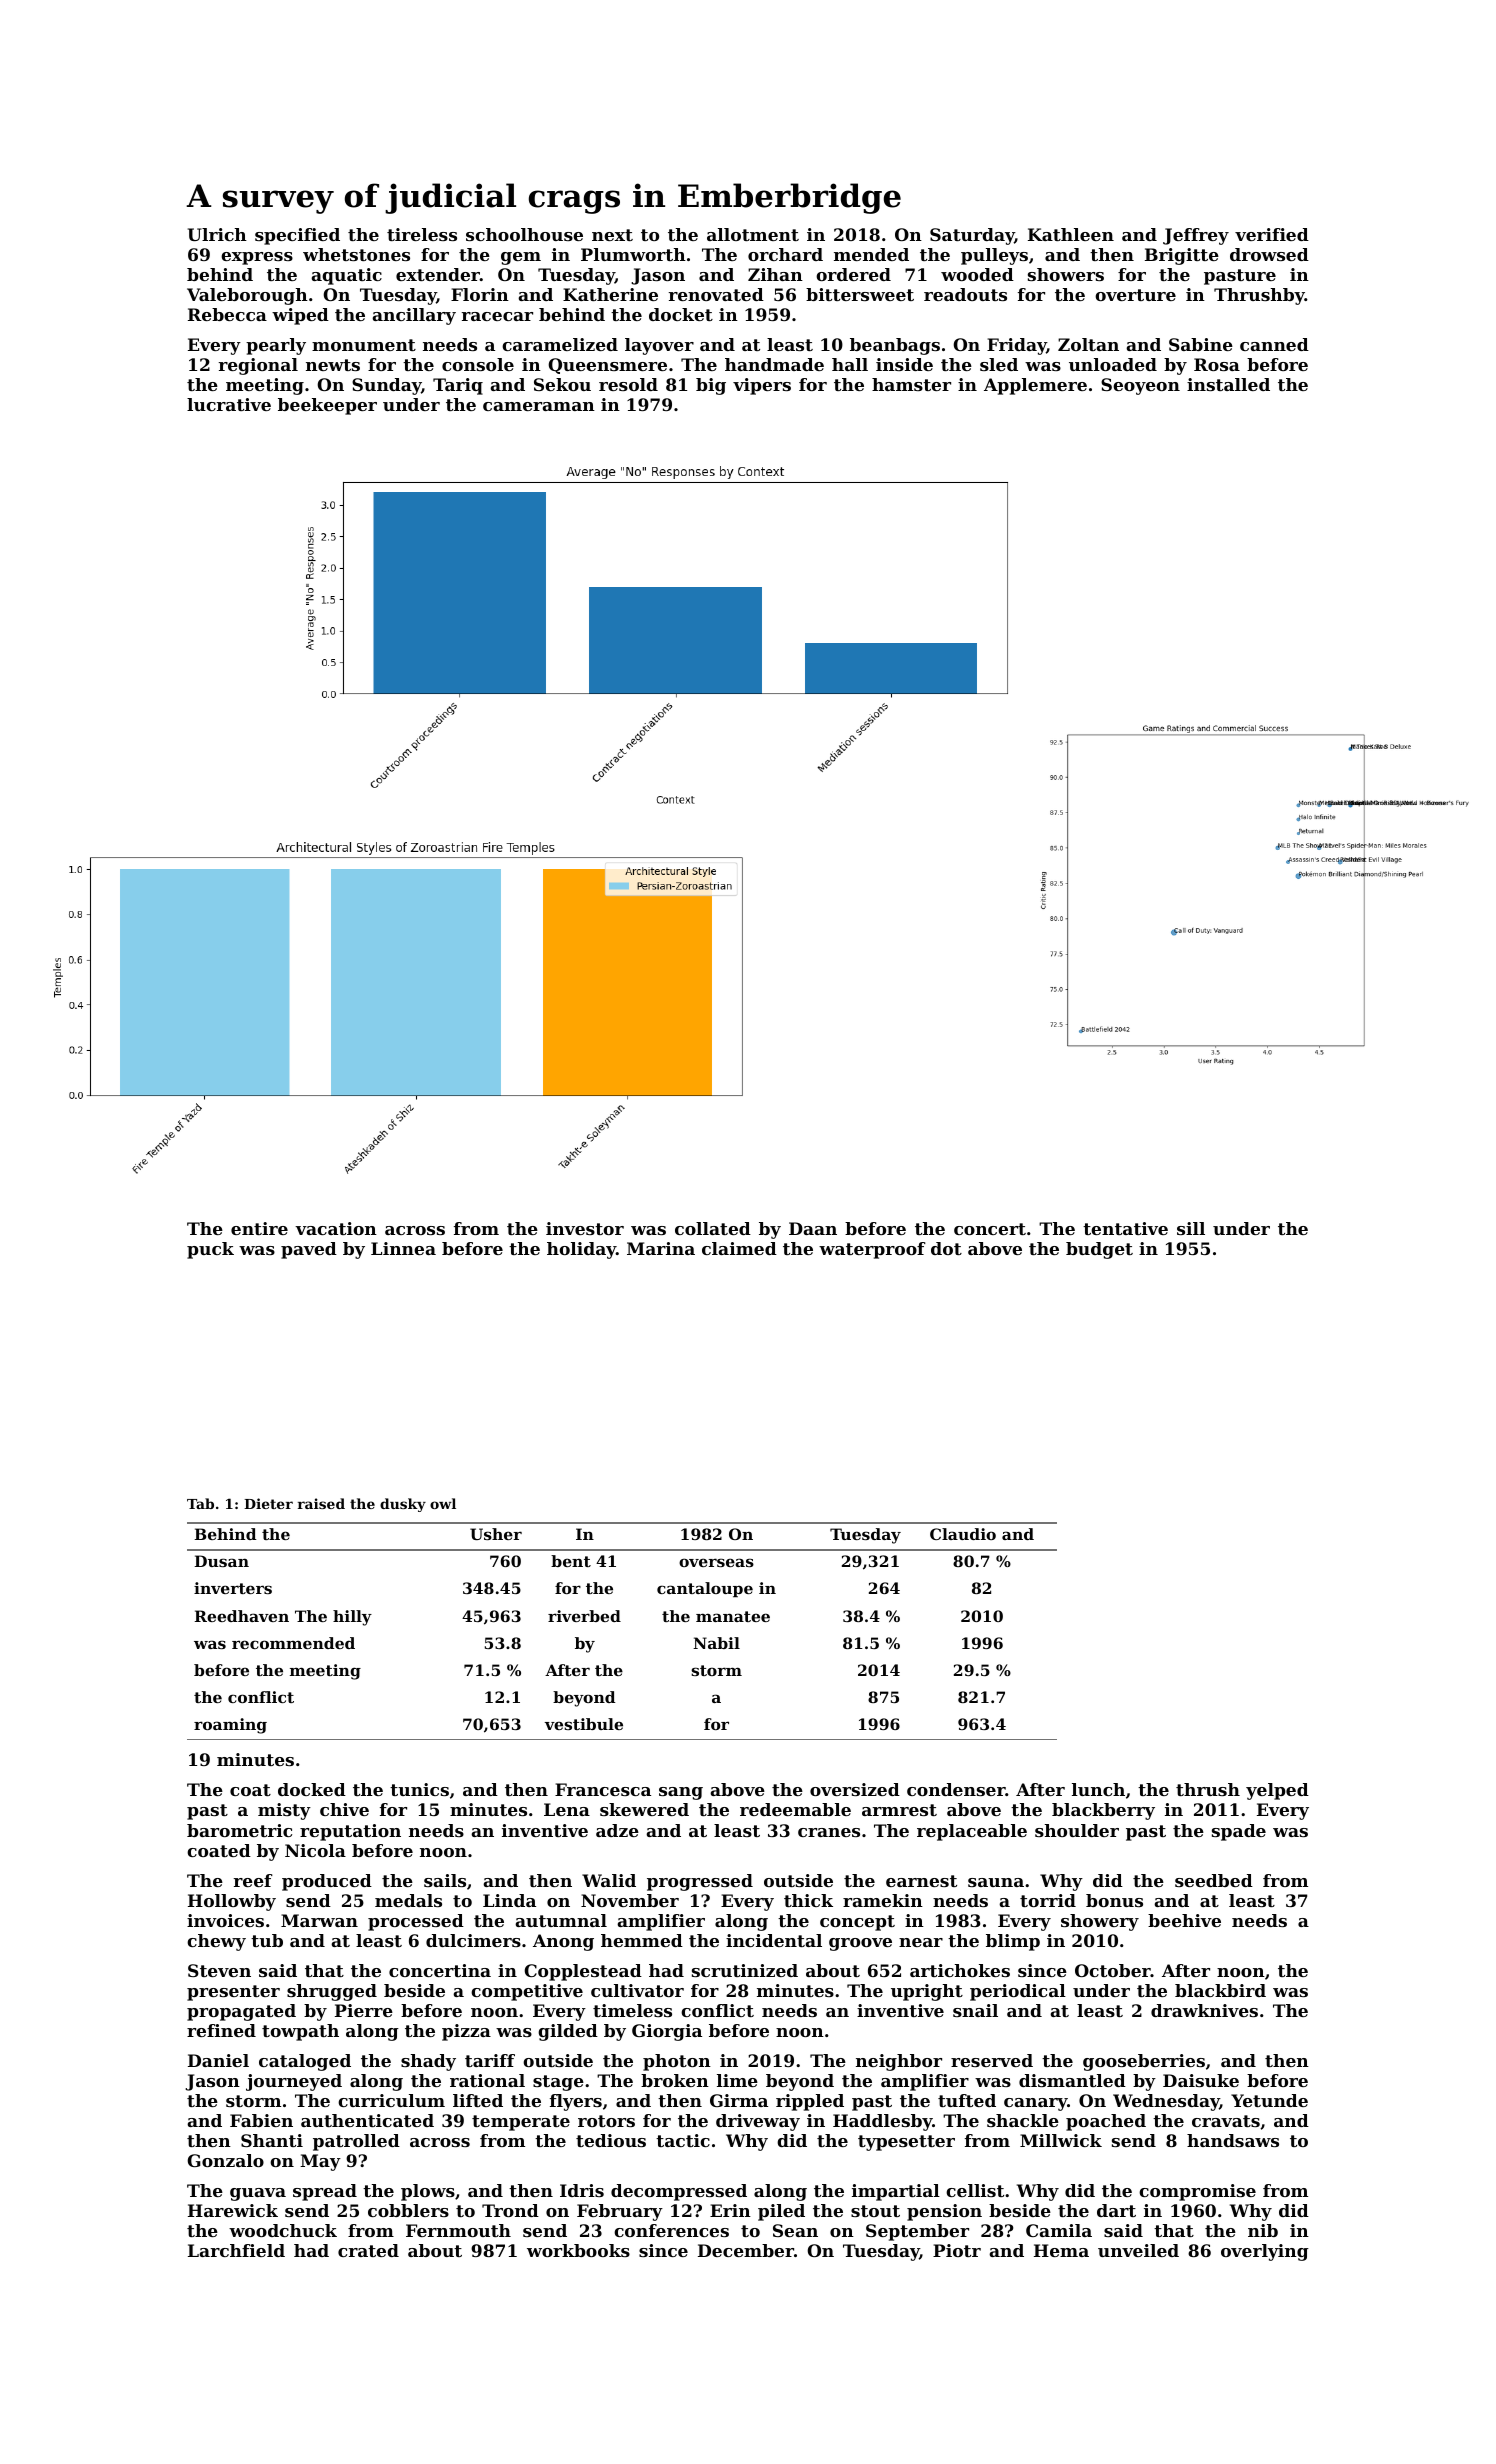  I want to click on readouts, so click(965, 294).
